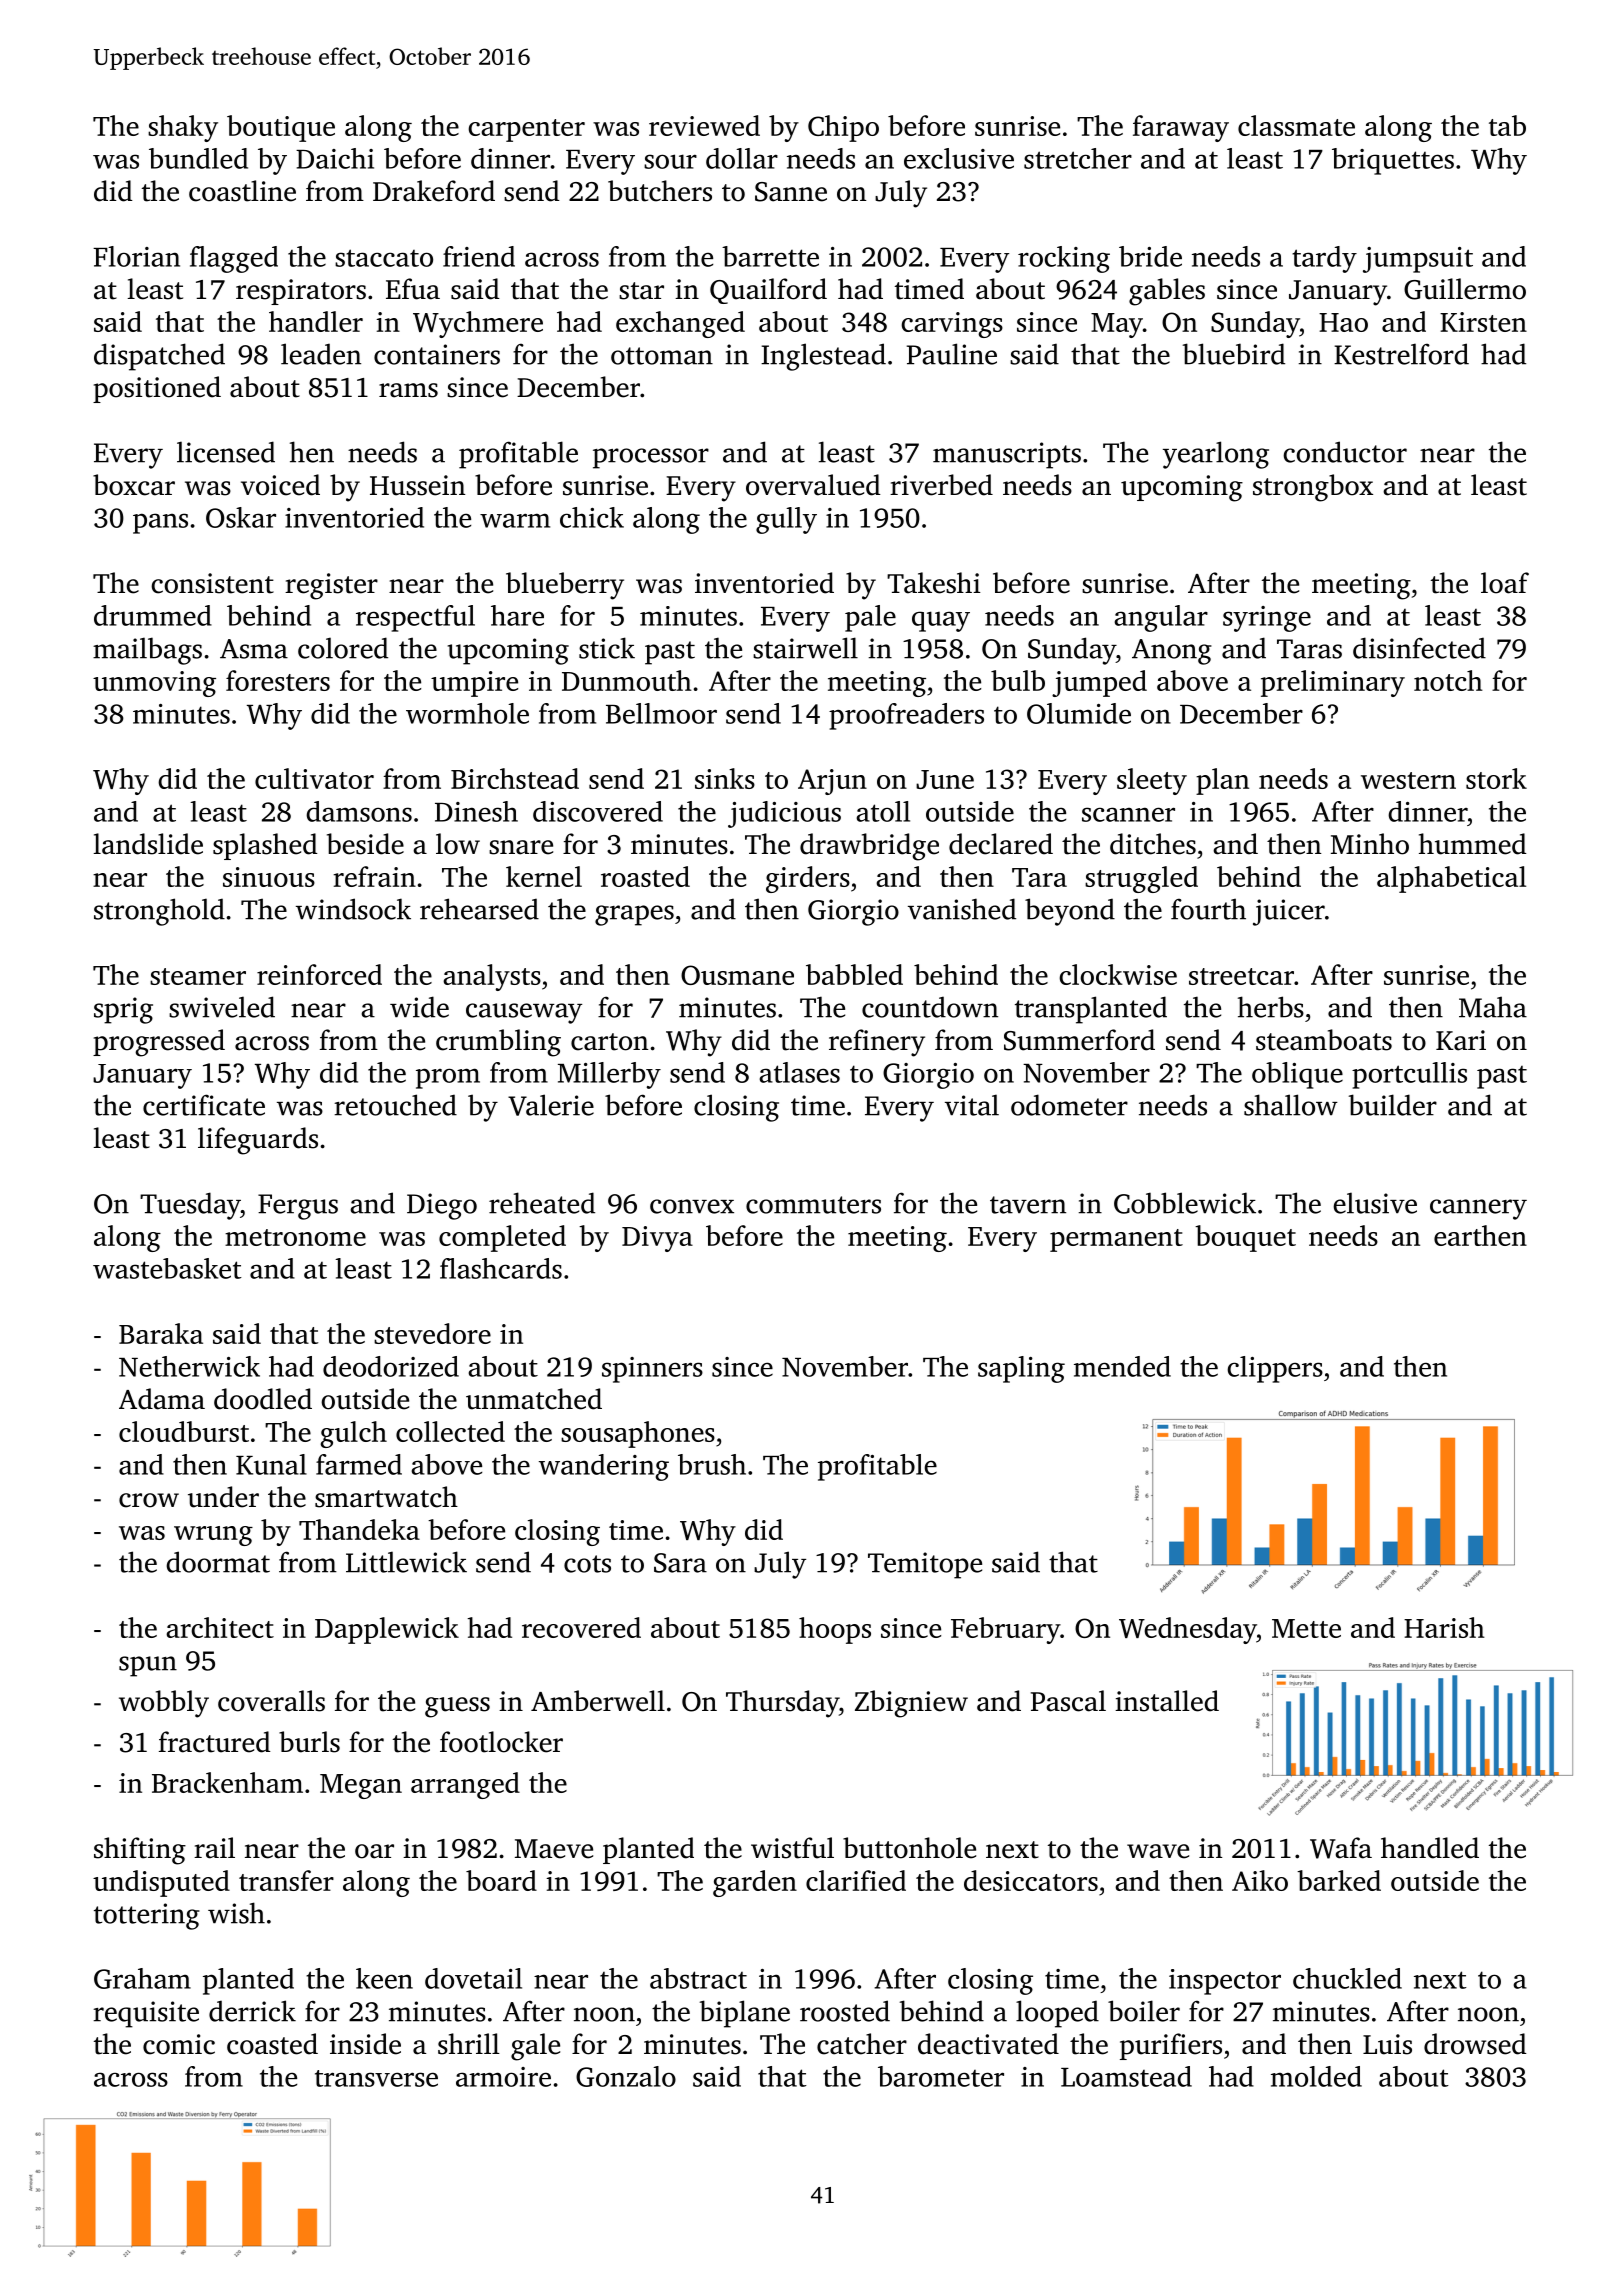 This page has width=1620, height=2292. What do you see at coordinates (183, 128) in the page?
I see `shaky` at bounding box center [183, 128].
